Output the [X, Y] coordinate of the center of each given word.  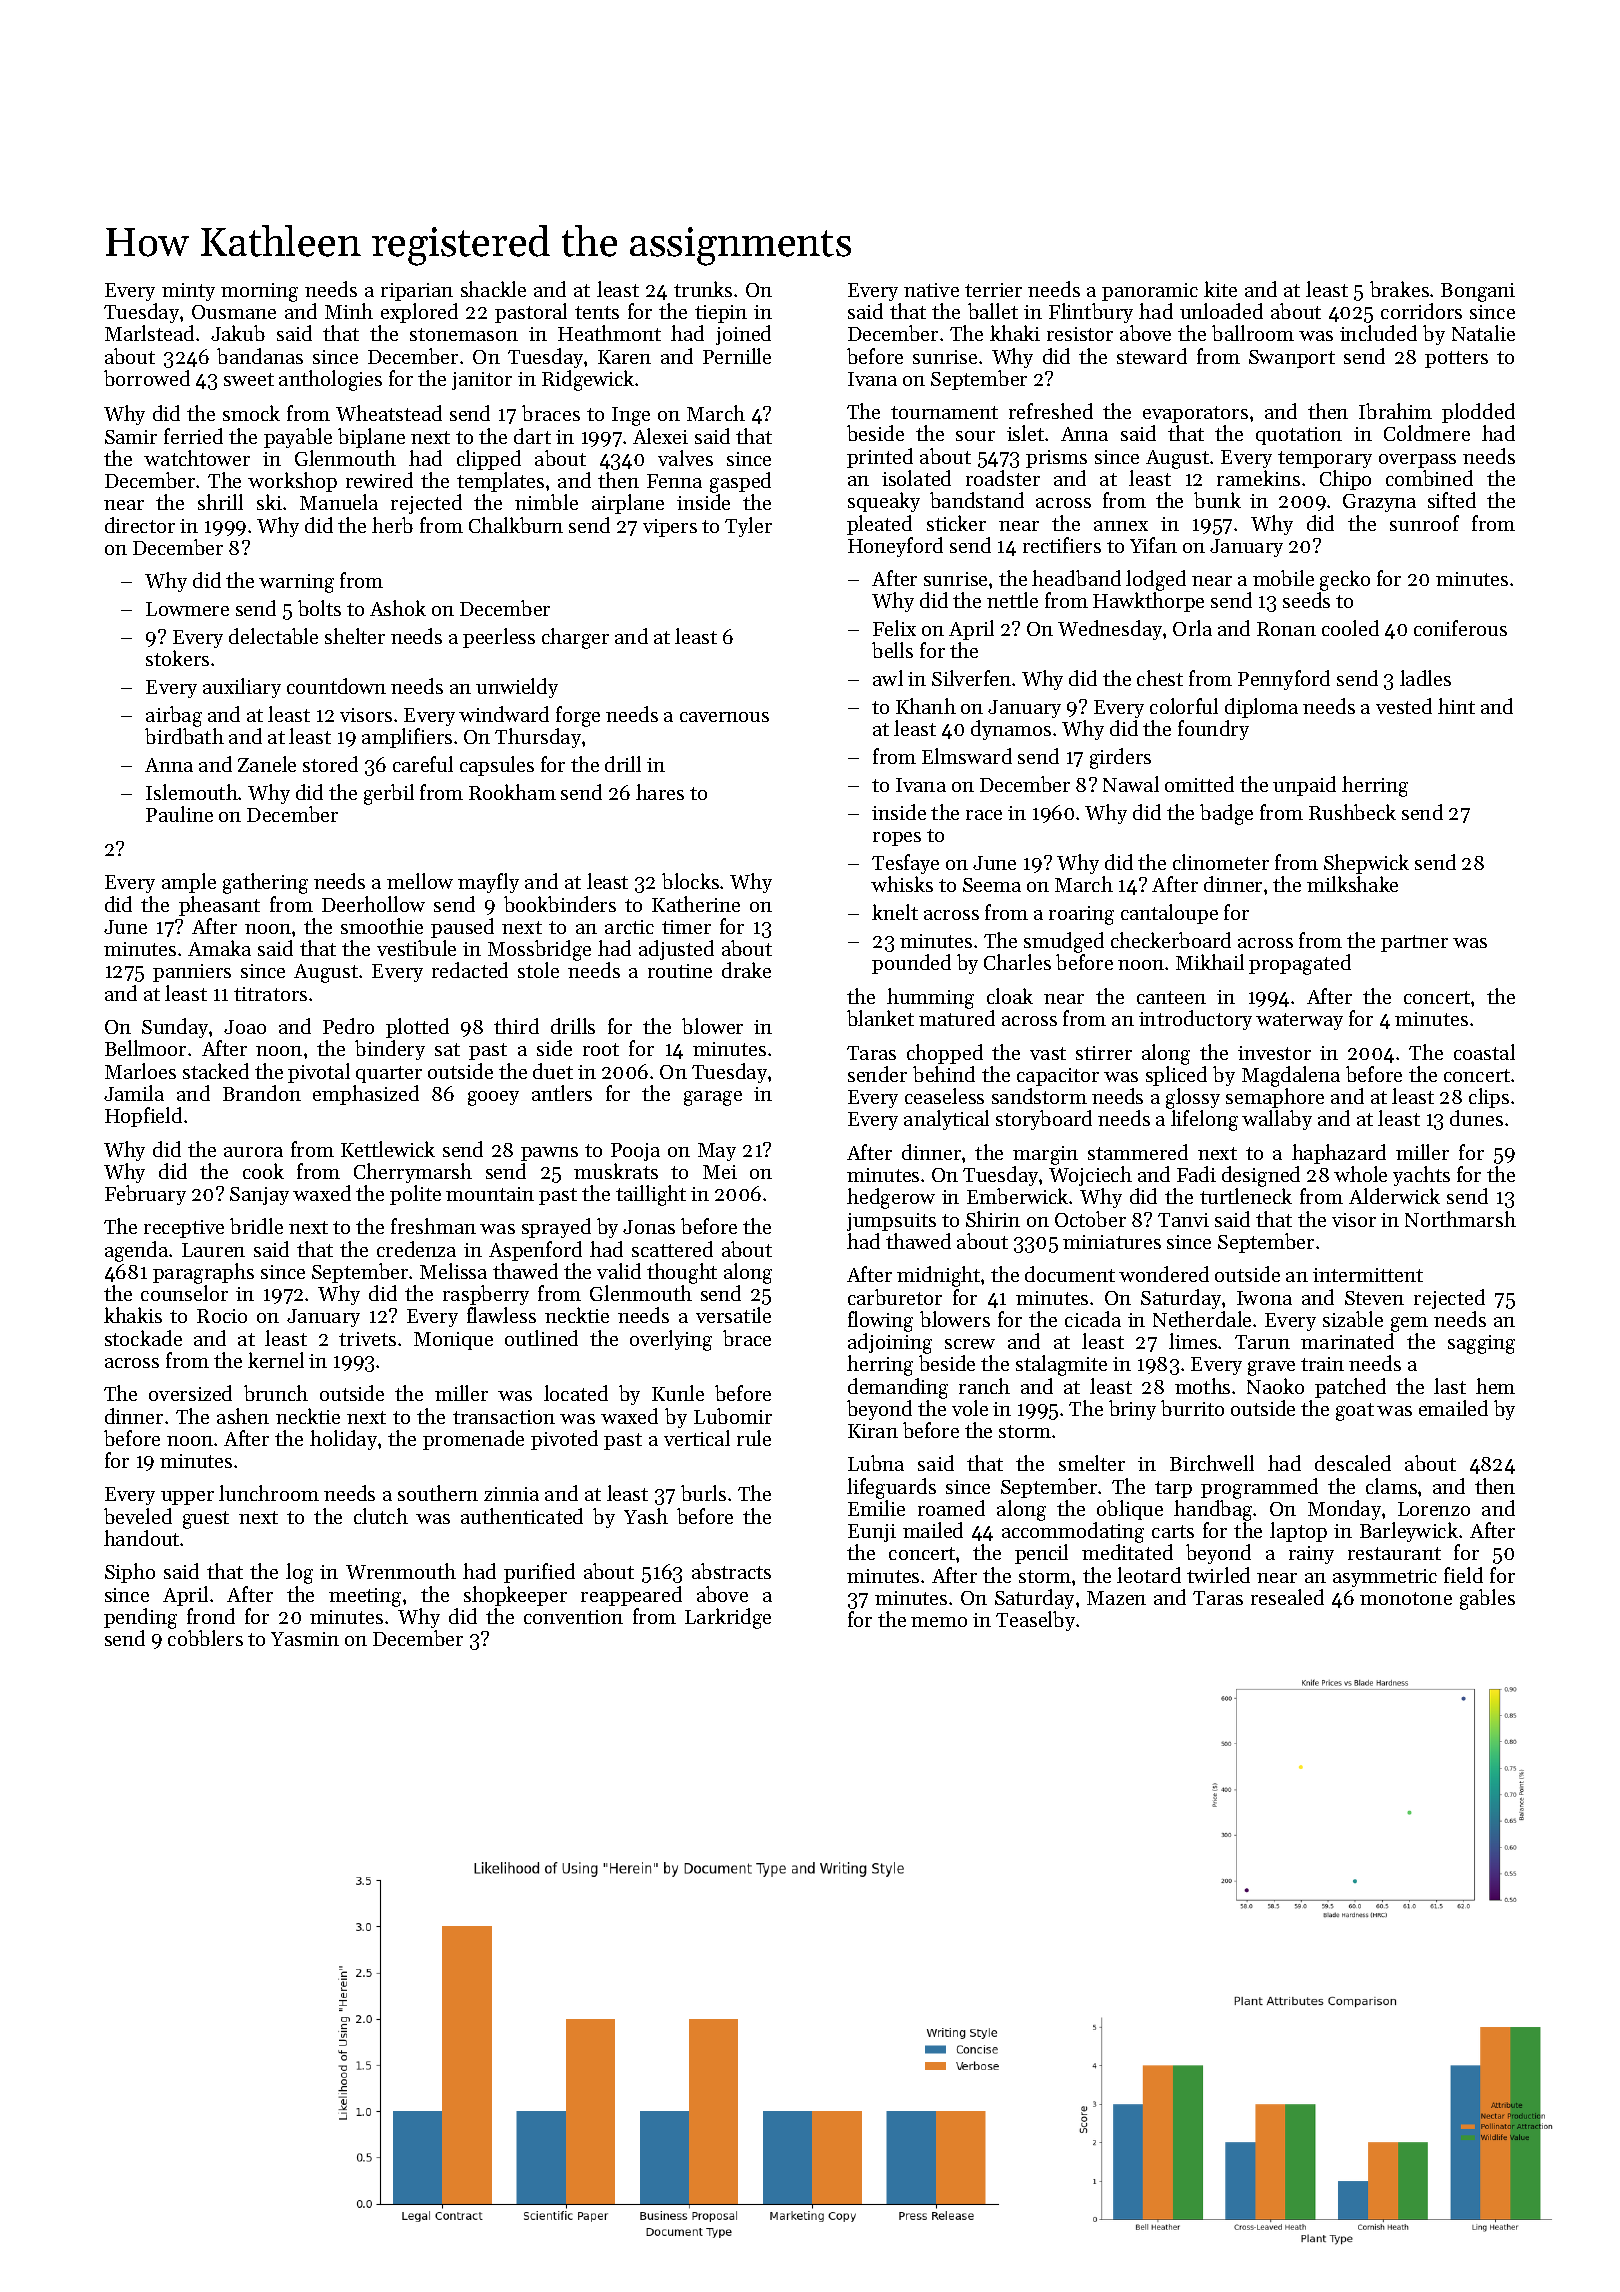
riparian [417, 292]
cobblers [205, 1638]
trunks [703, 289]
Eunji [872, 1533]
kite [1220, 289]
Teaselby [1035, 1621]
